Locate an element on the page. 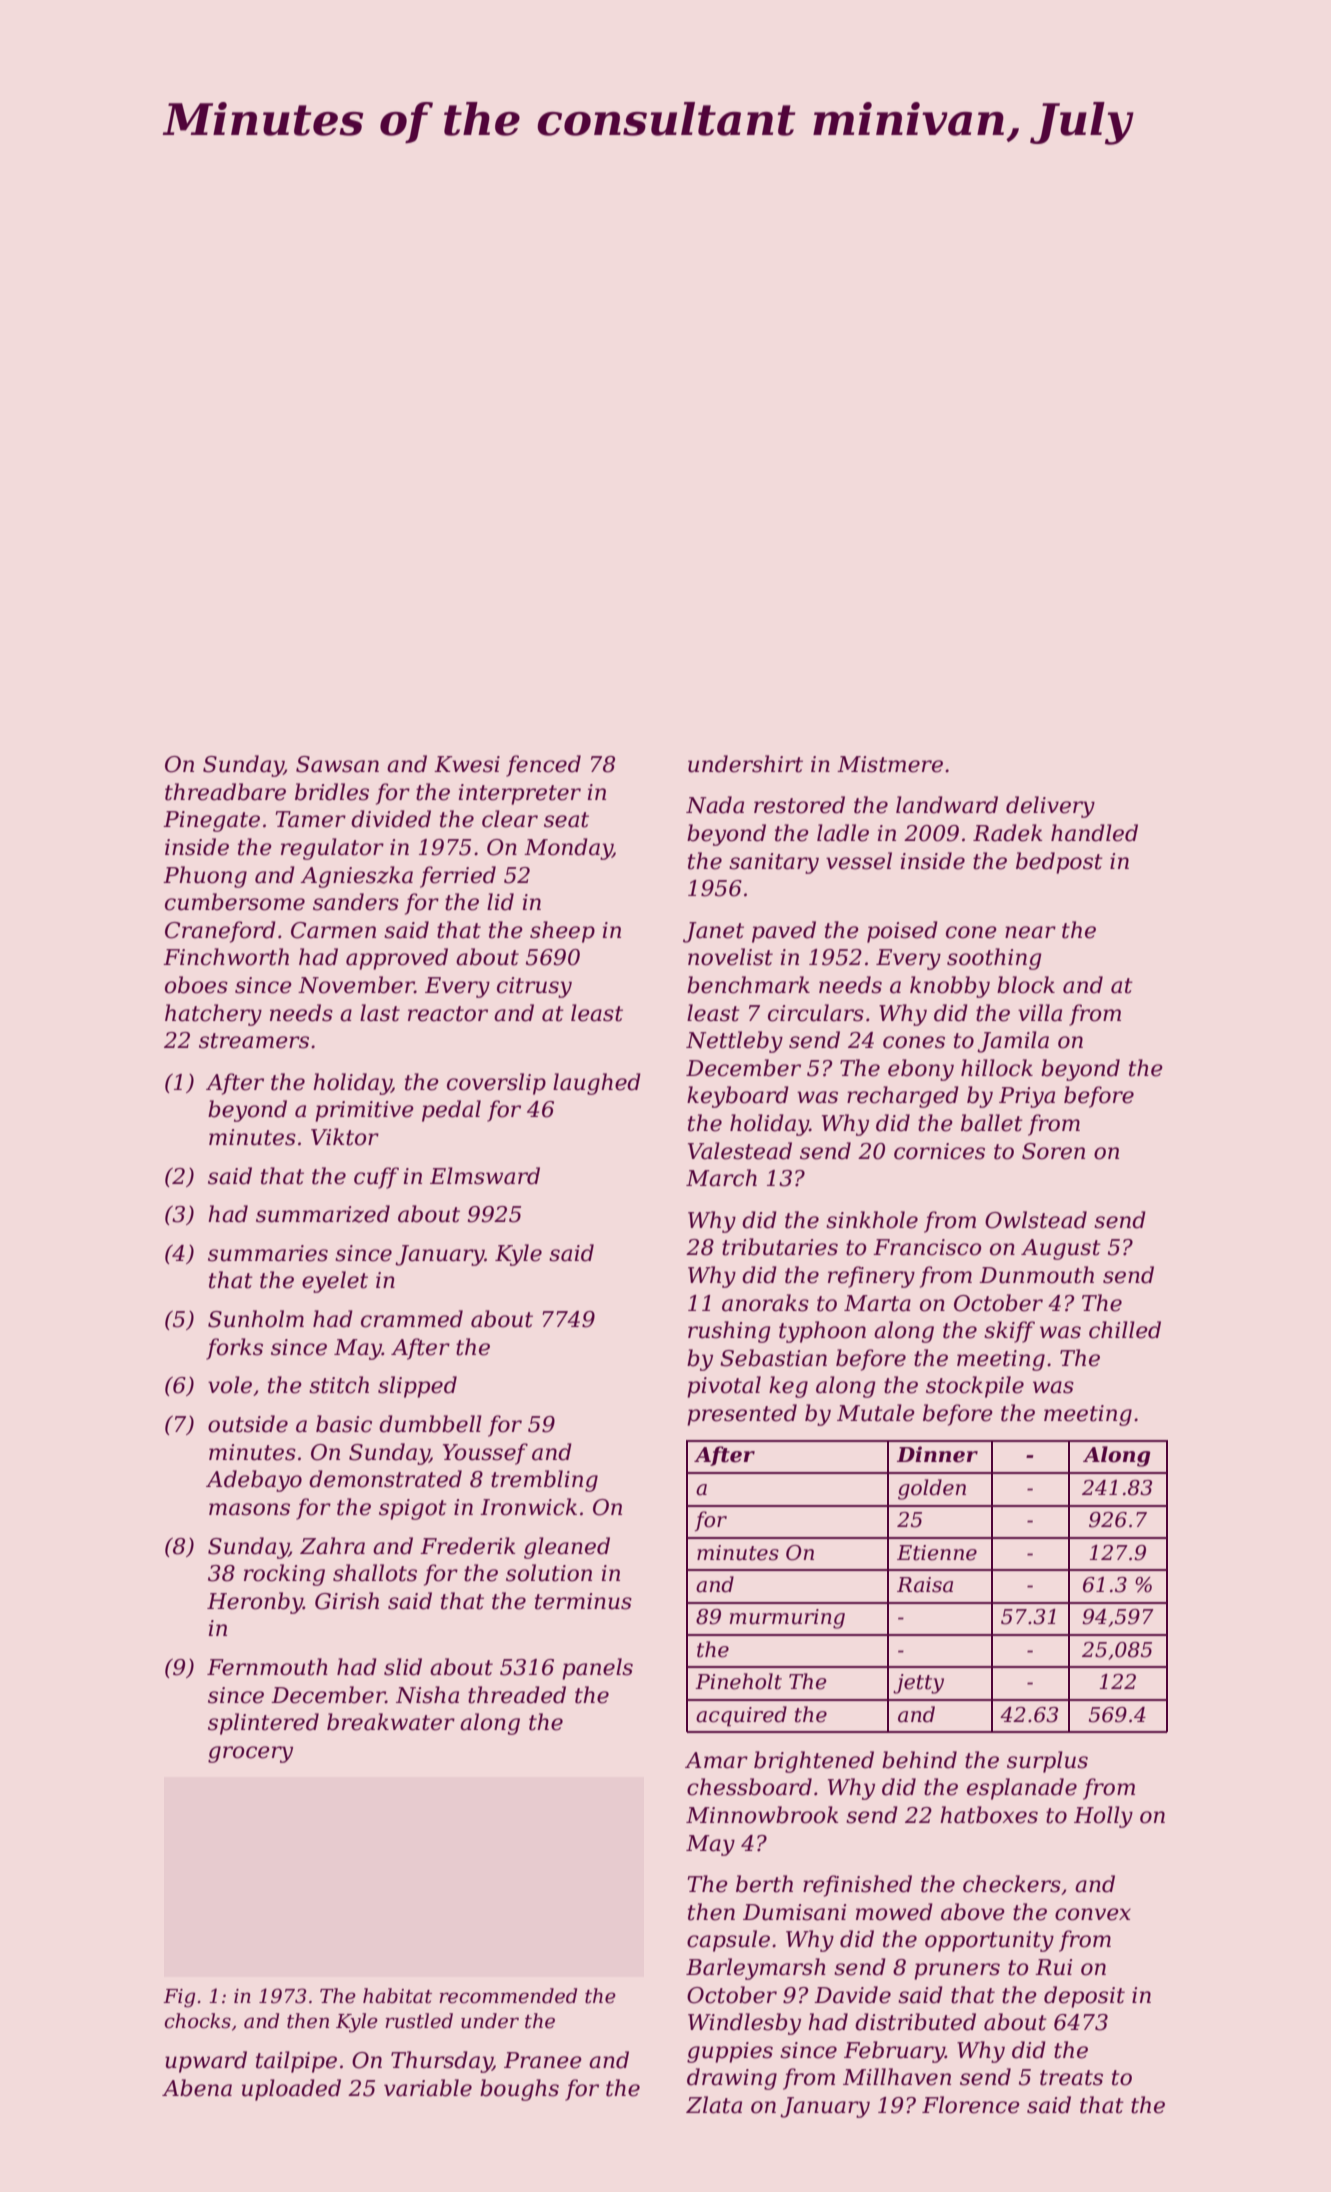  surplus is located at coordinates (1047, 1762).
